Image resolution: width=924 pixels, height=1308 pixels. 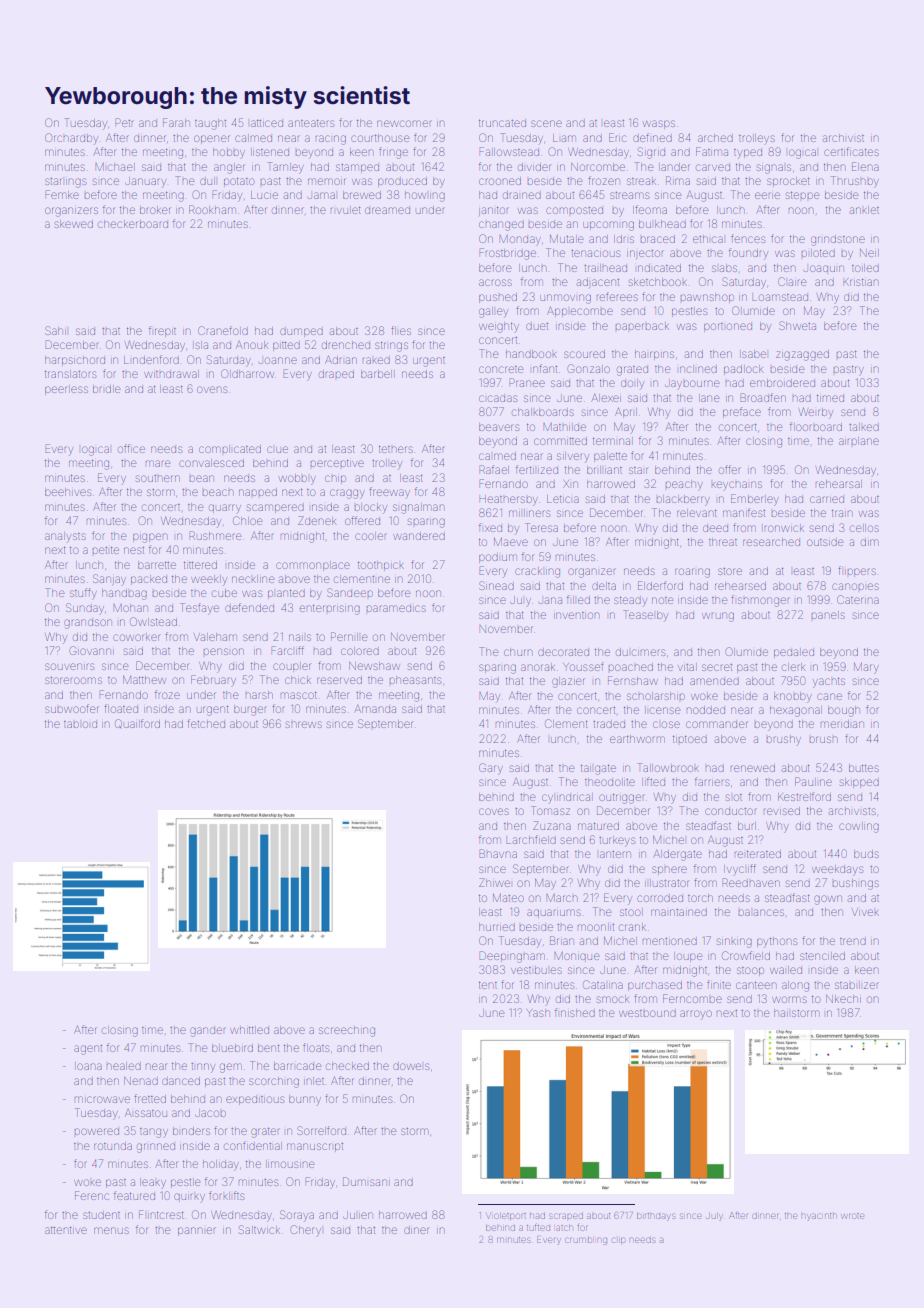 I want to click on shrews, so click(x=304, y=724).
